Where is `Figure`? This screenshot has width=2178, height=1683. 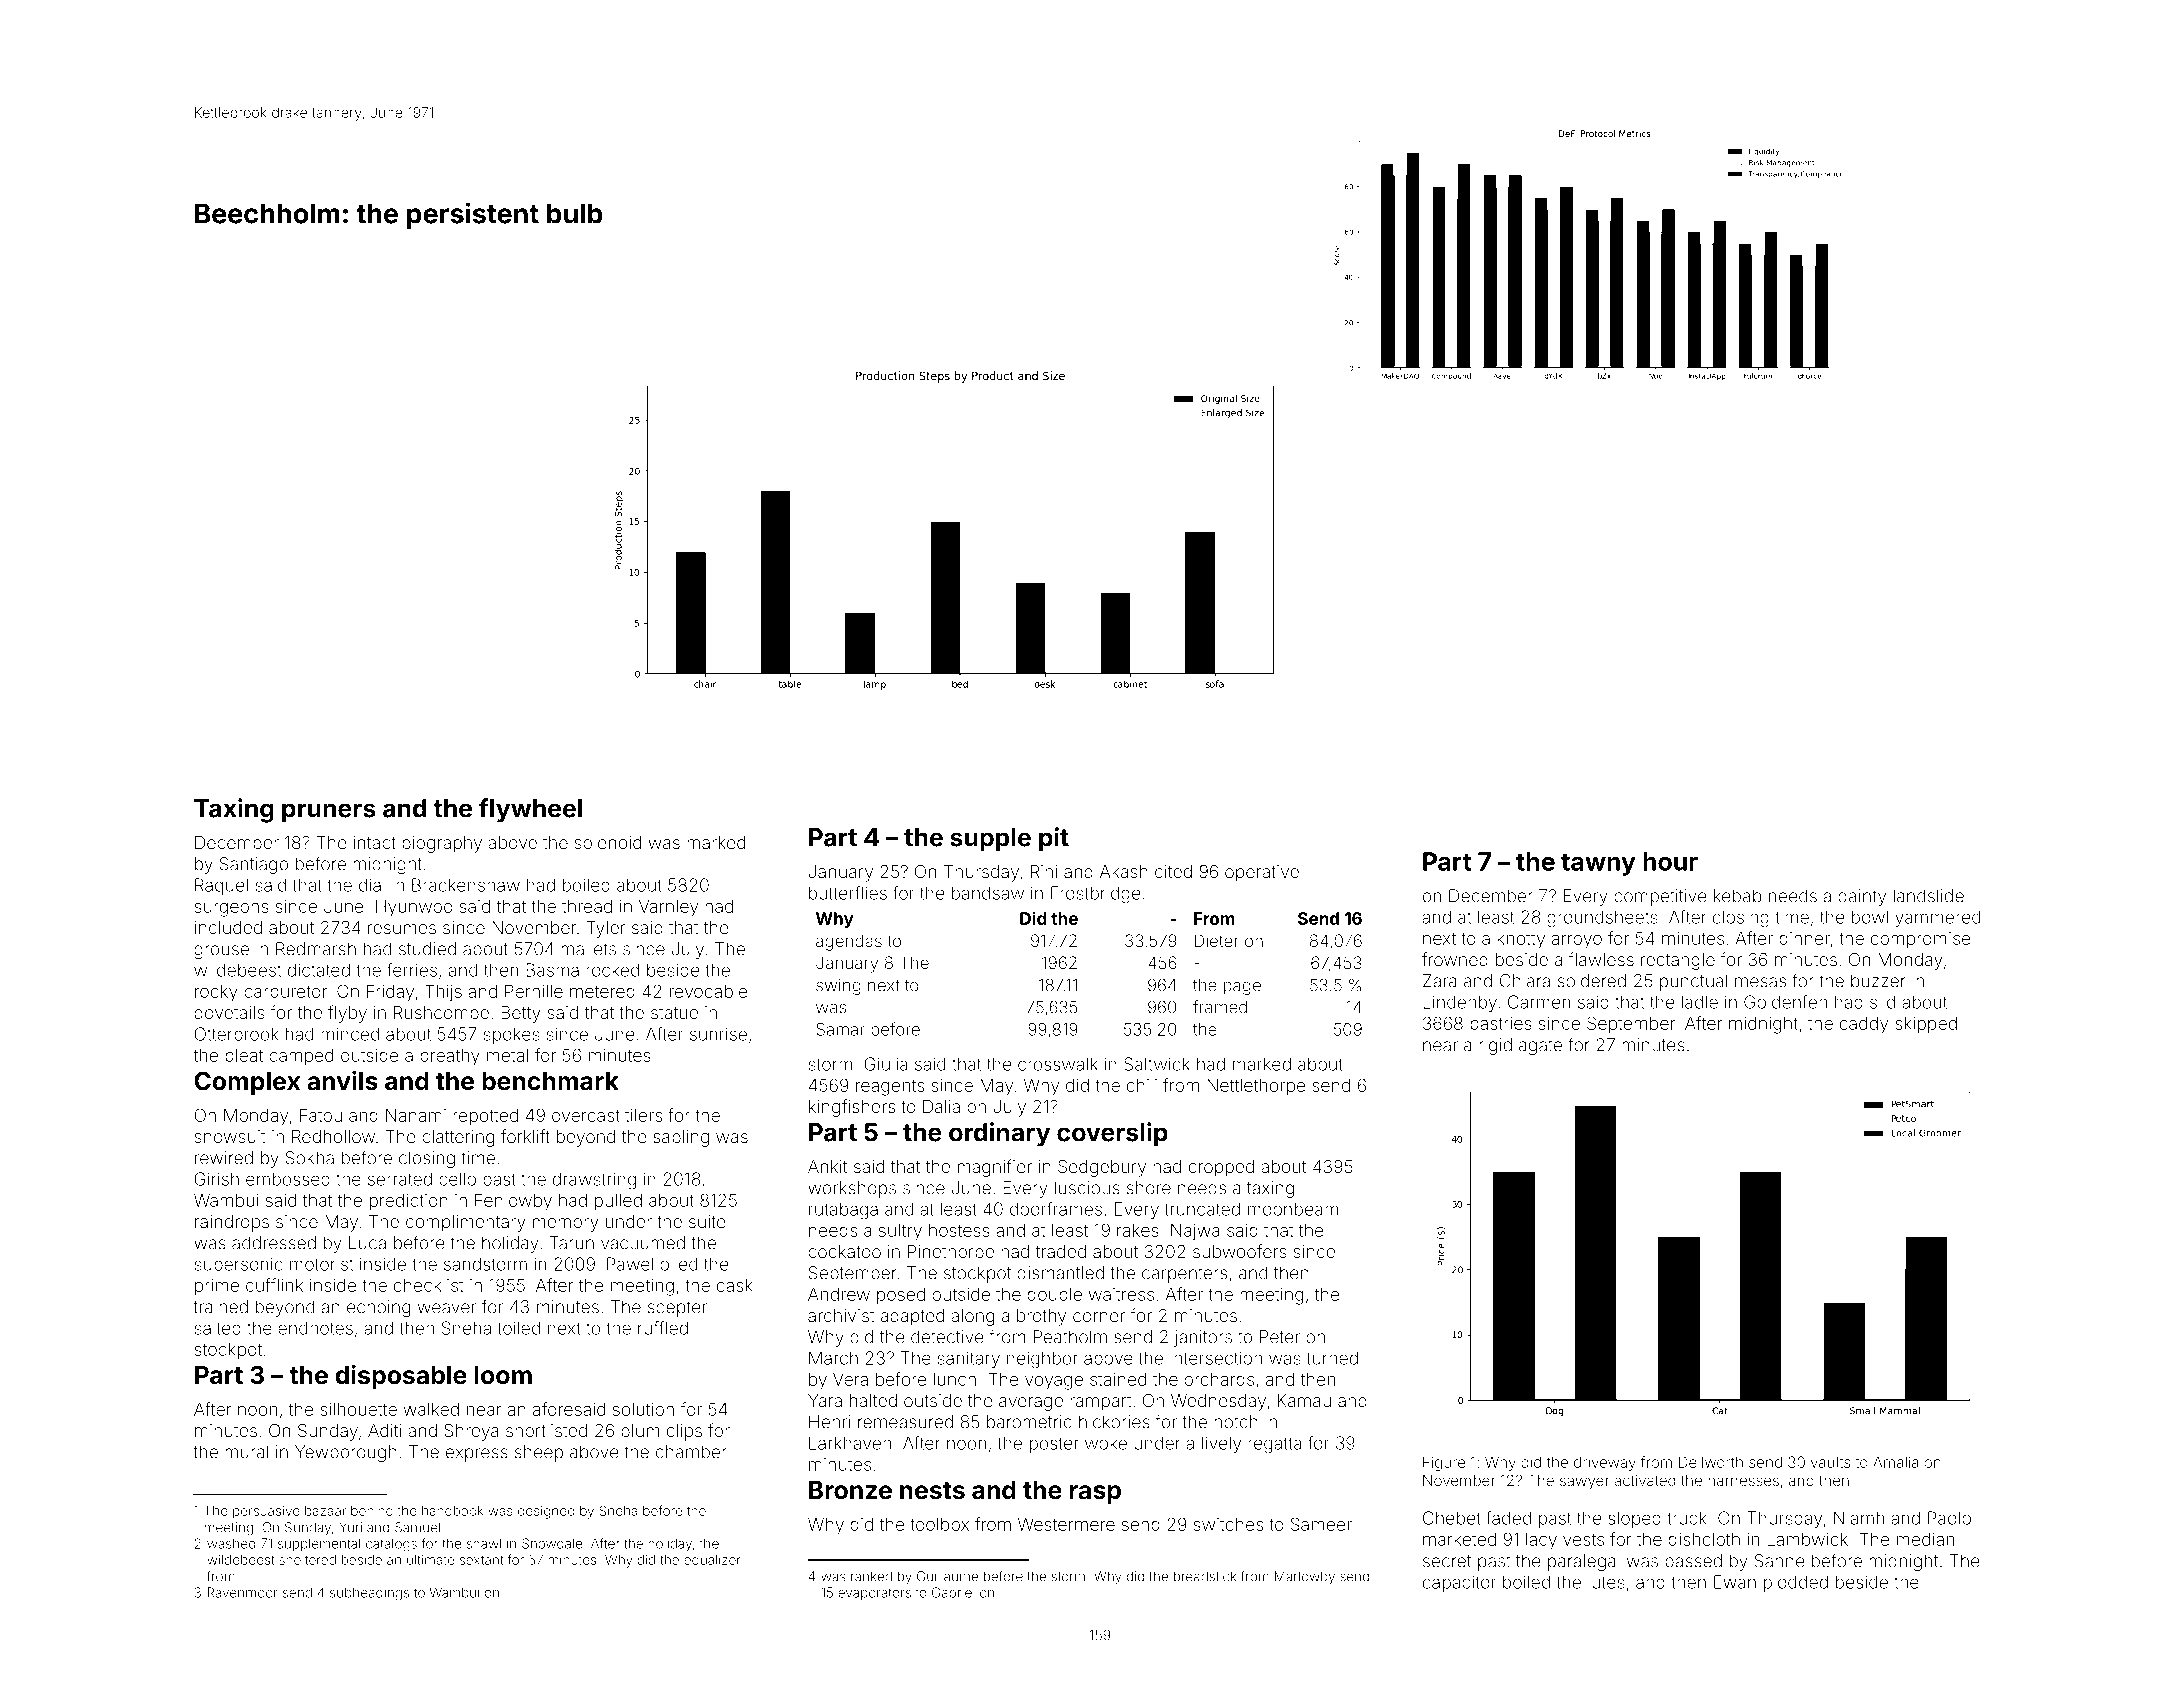
Figure is located at coordinates (1444, 1463).
